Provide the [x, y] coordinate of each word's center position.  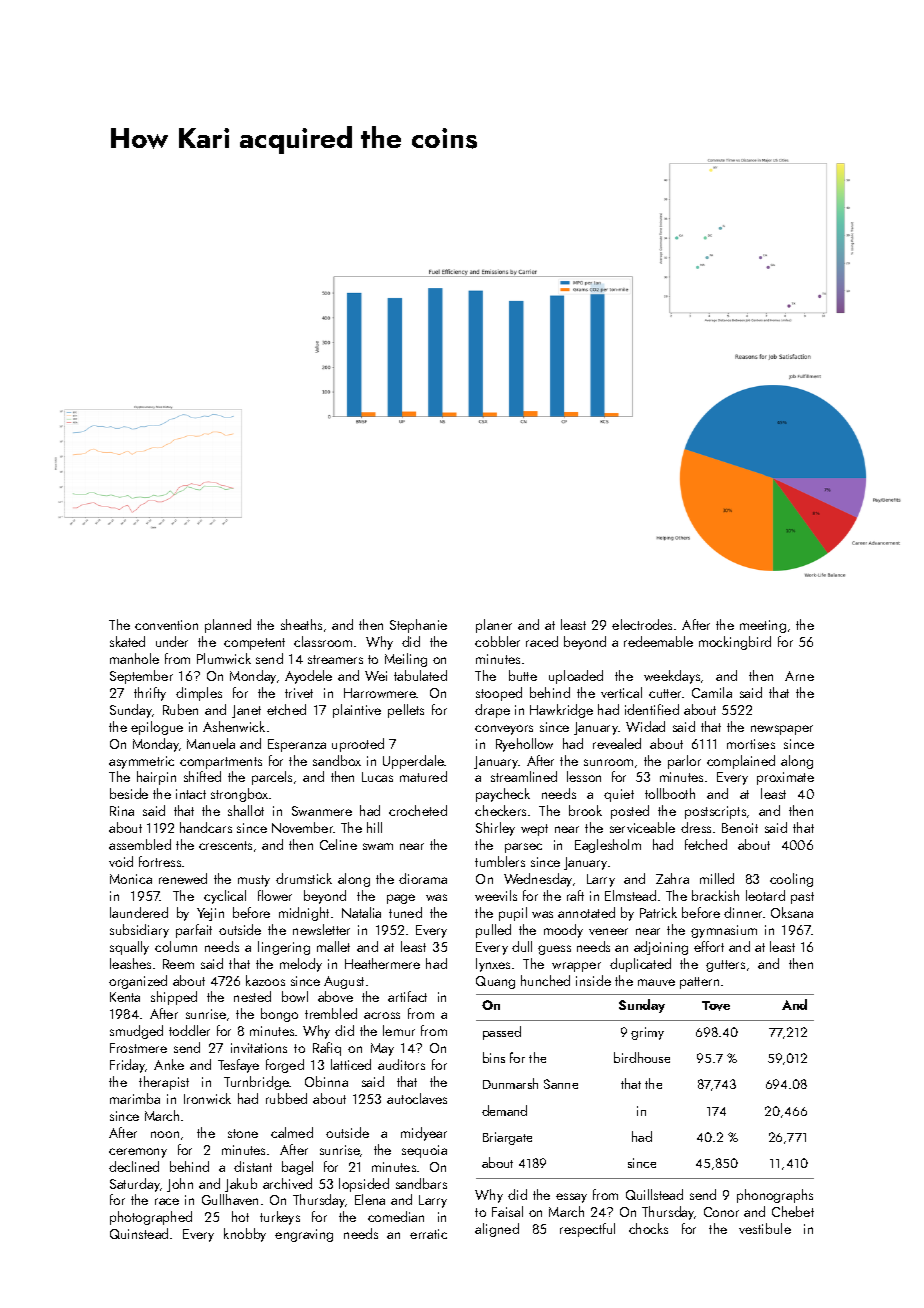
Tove [716, 1006]
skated [127, 641]
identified [652, 709]
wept [534, 830]
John [180, 1185]
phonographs [775, 1196]
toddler [189, 1030]
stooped [499, 694]
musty [254, 881]
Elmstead [630, 895]
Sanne [561, 1084]
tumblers [500, 861]
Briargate [507, 1138]
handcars [206, 827]
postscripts [715, 812]
